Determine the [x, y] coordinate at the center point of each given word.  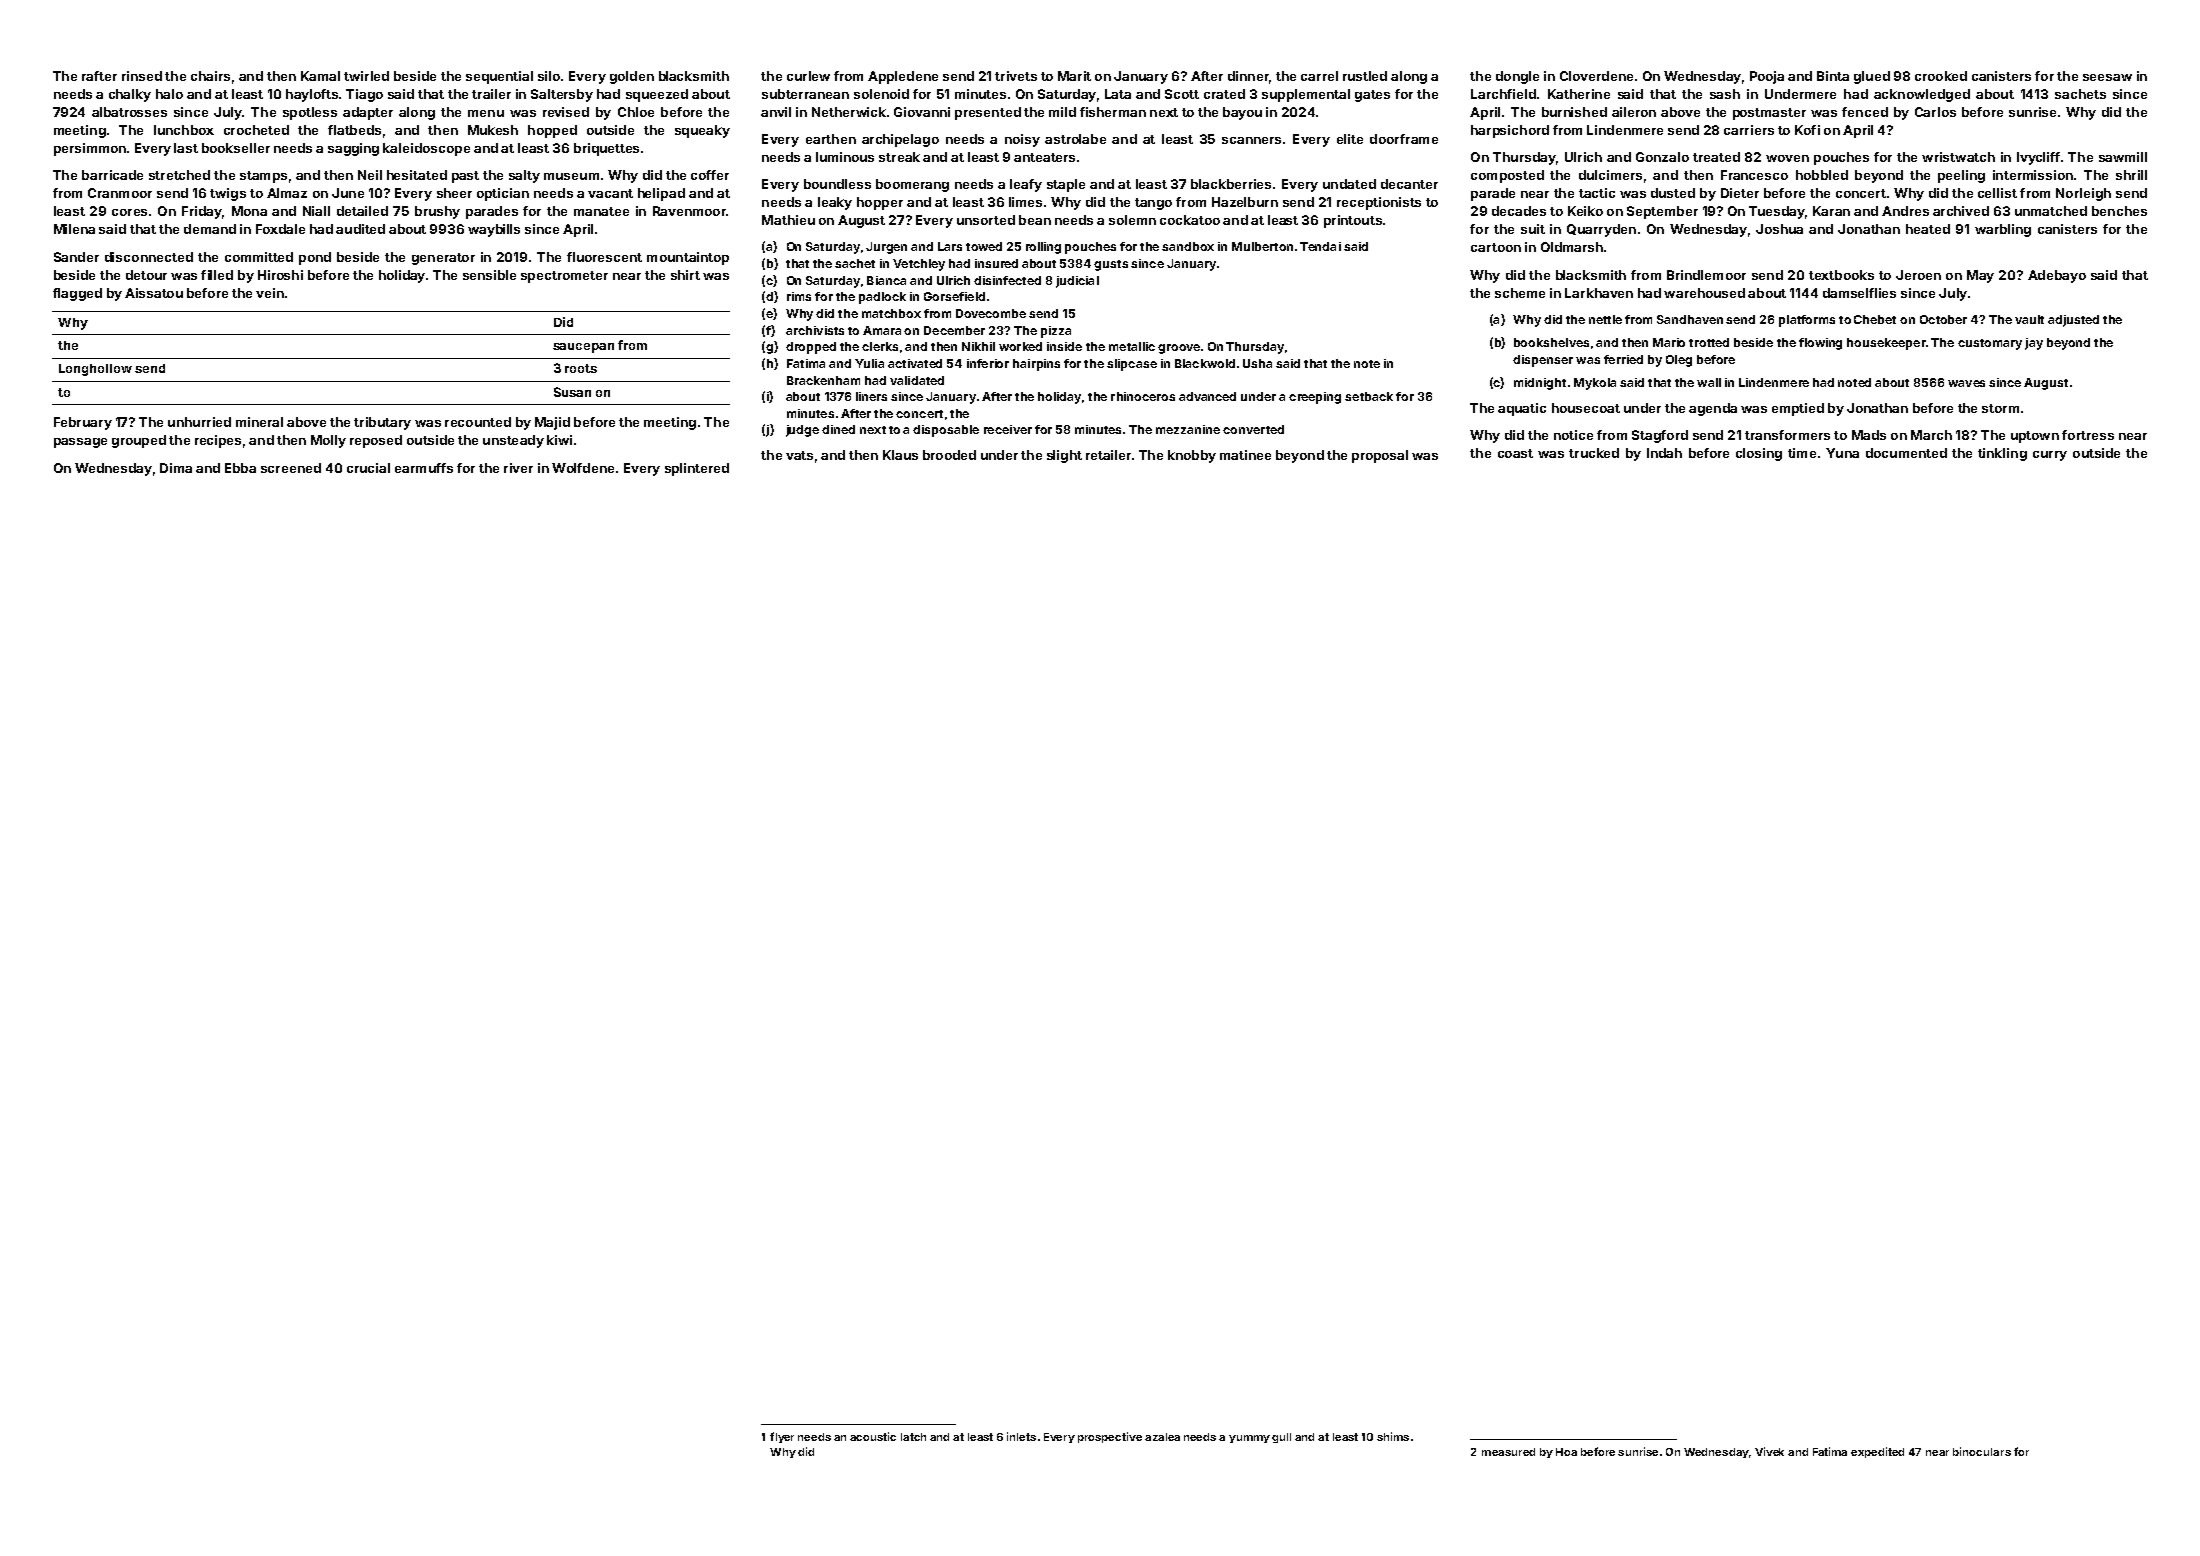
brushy [437, 212]
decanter [1409, 184]
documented [1906, 453]
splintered [697, 469]
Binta [1833, 76]
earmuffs [424, 468]
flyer [782, 1437]
